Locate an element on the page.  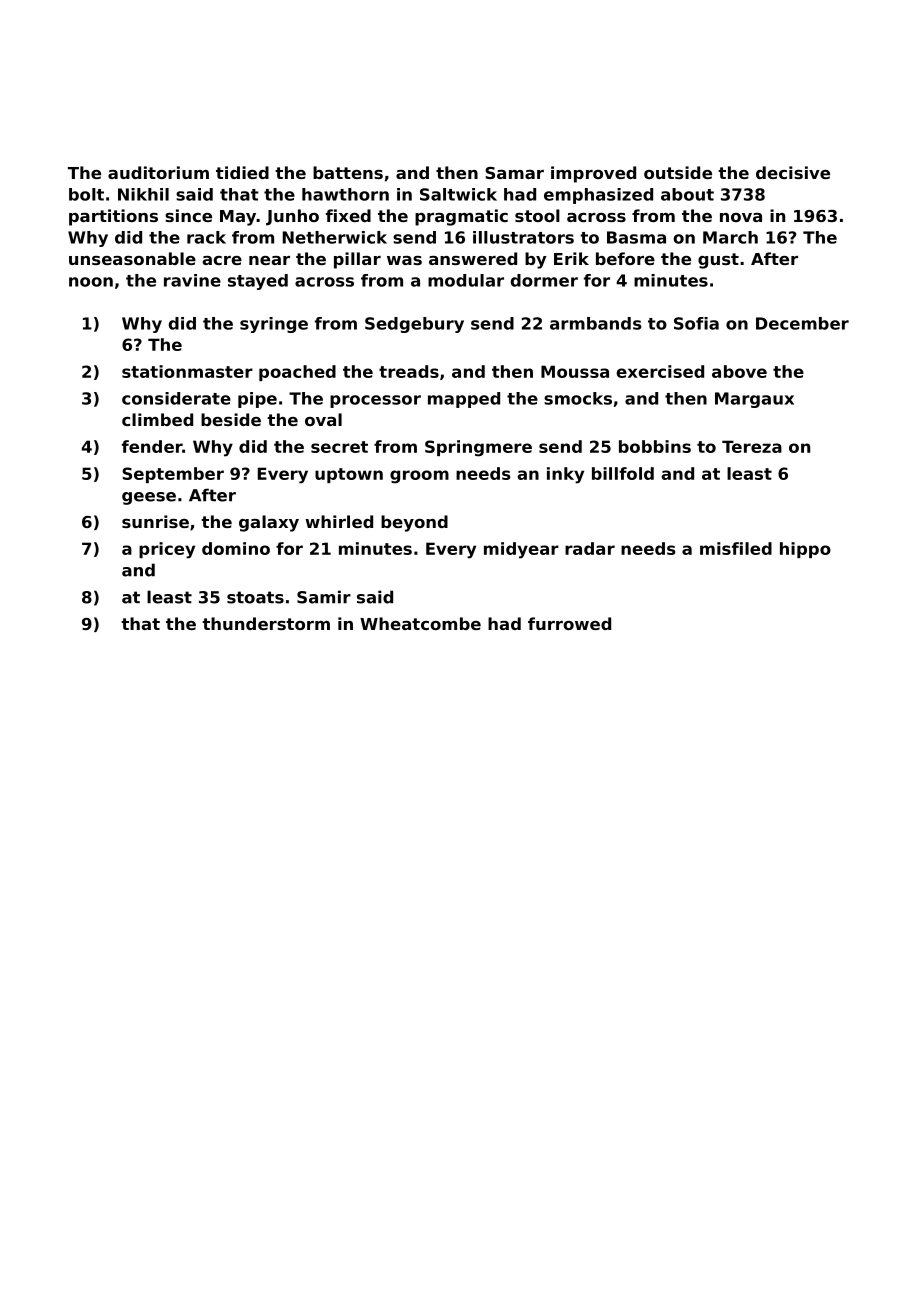
modular is located at coordinates (466, 280).
